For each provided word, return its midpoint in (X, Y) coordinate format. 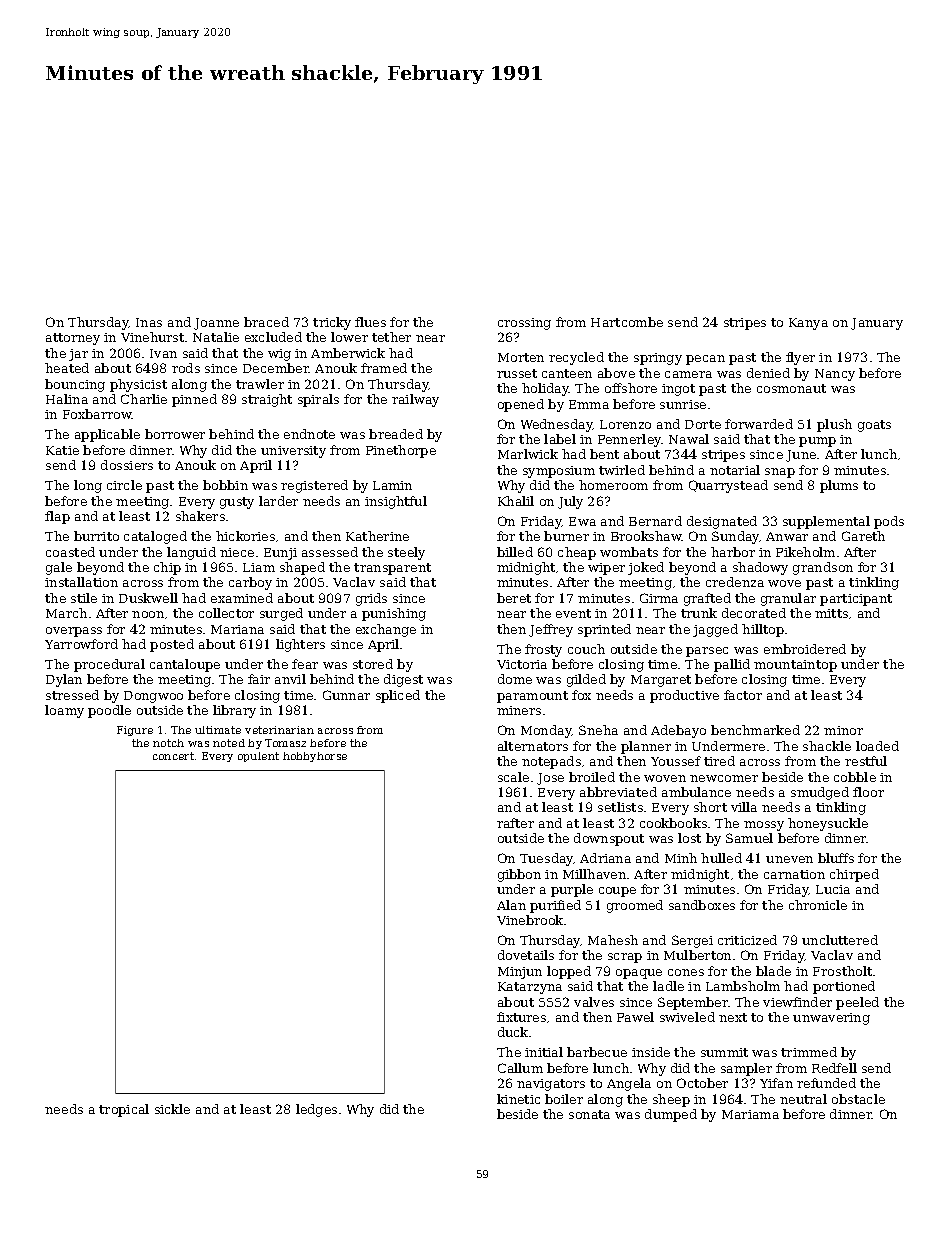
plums (839, 486)
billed (515, 552)
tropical (124, 1110)
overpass (74, 632)
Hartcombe (627, 322)
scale (513, 777)
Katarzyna (530, 988)
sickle (172, 1109)
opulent (258, 757)
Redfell (834, 1068)
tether (391, 337)
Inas (149, 322)
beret (514, 598)
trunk (699, 613)
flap (57, 517)
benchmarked (755, 730)
